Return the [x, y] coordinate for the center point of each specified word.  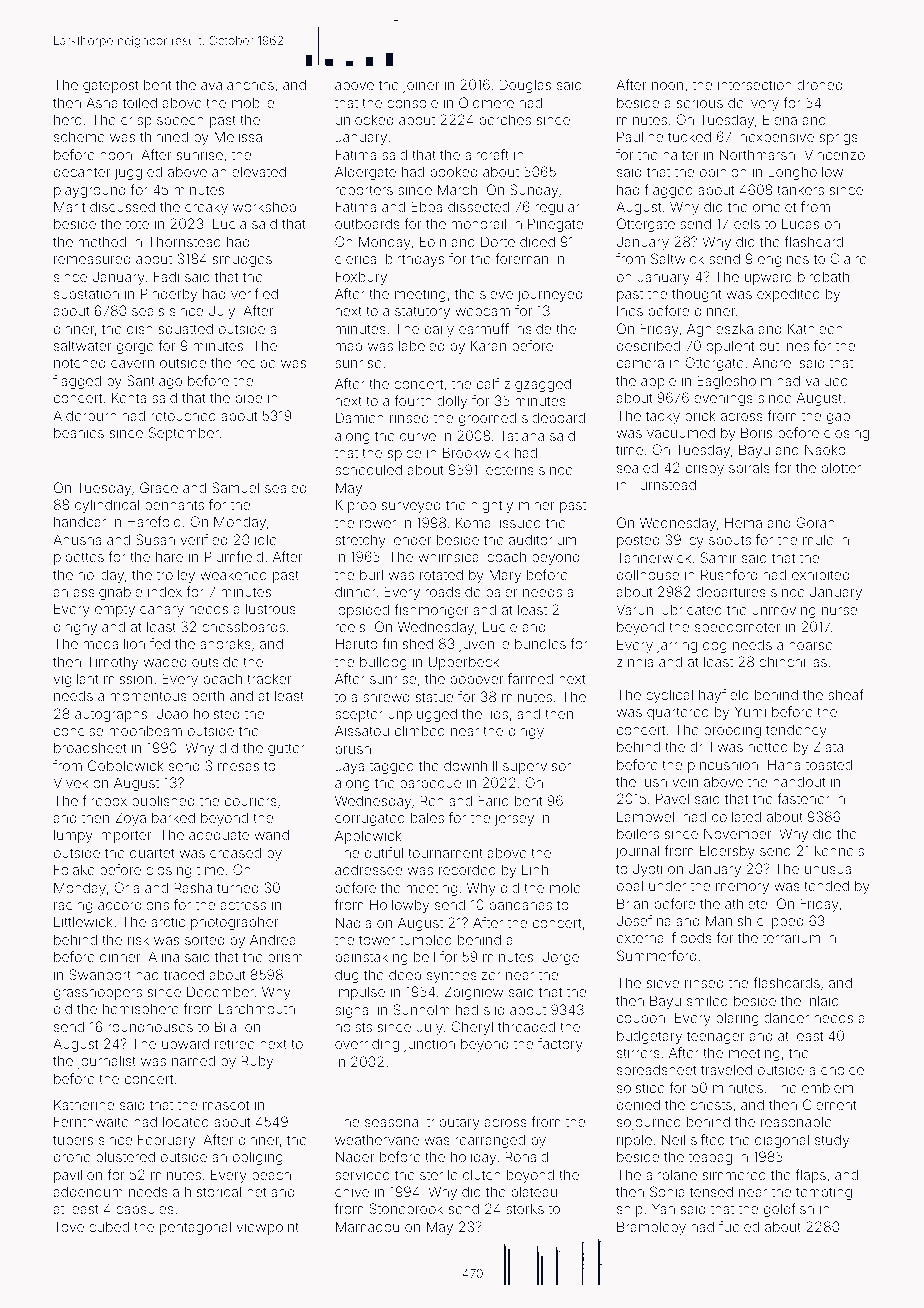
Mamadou [367, 1226]
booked [454, 171]
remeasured [92, 259]
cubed [109, 1226]
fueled [739, 1226]
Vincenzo [835, 154]
